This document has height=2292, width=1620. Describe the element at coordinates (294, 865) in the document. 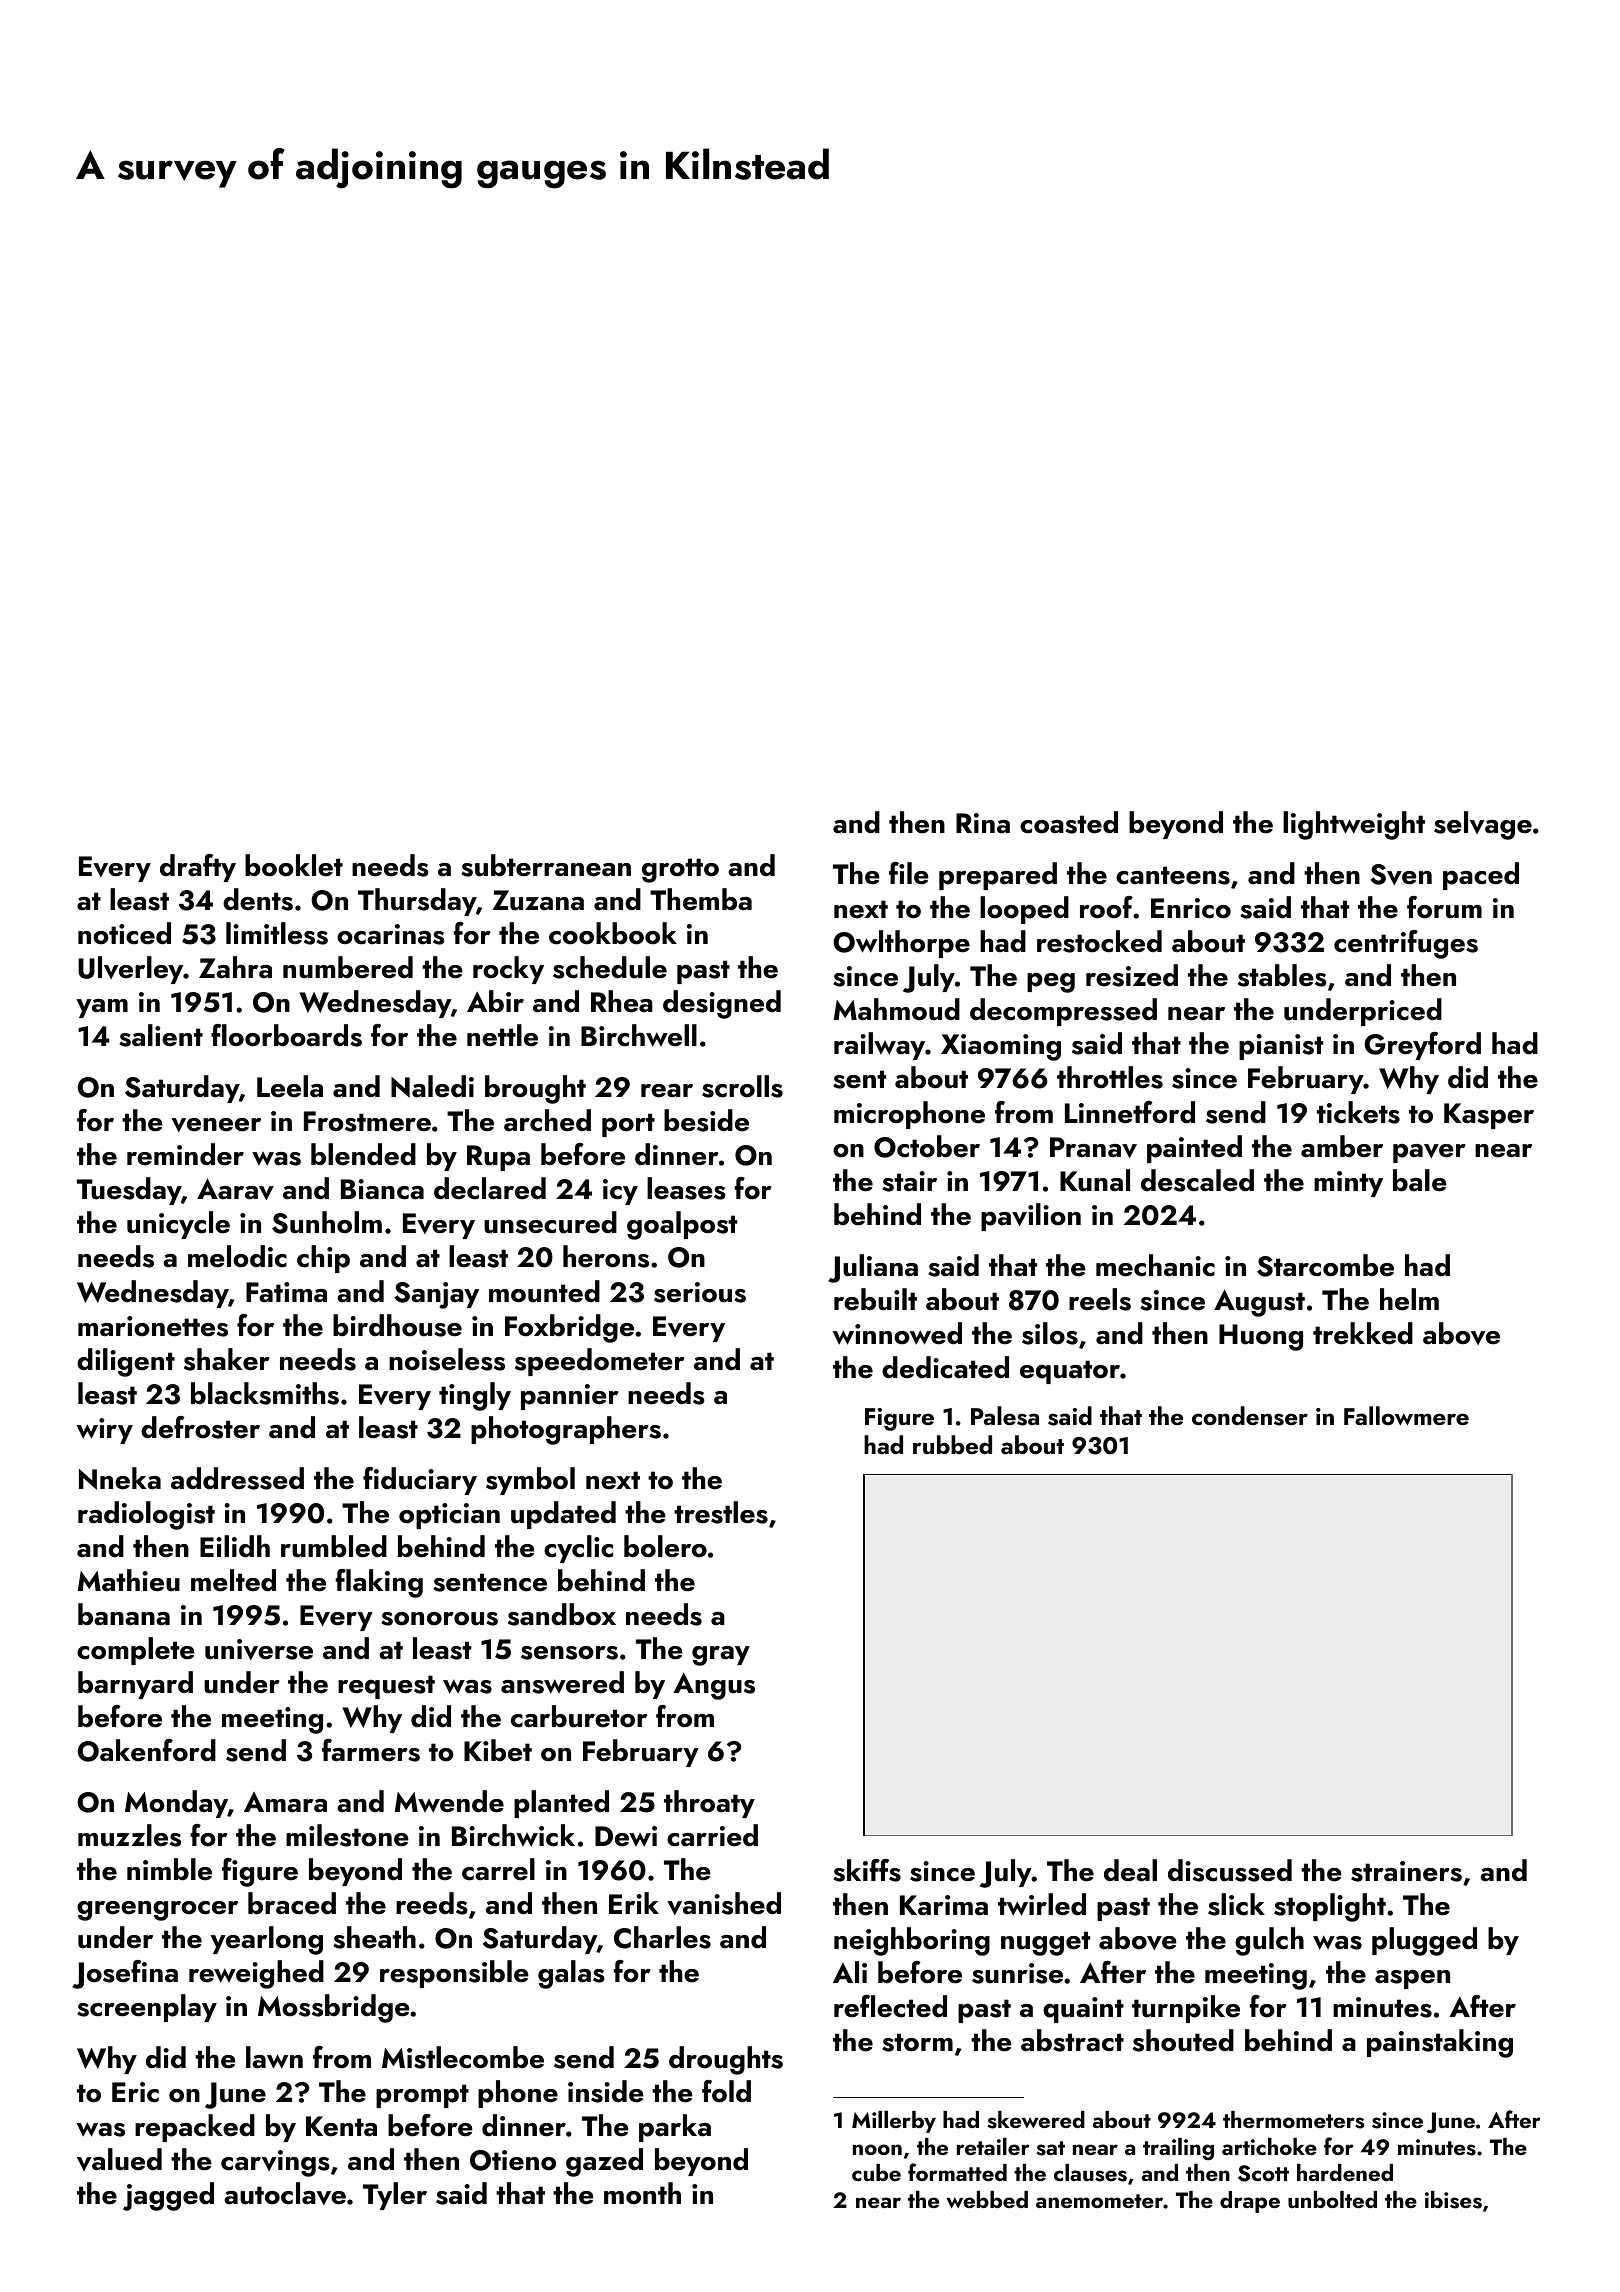

I see `booklet` at that location.
